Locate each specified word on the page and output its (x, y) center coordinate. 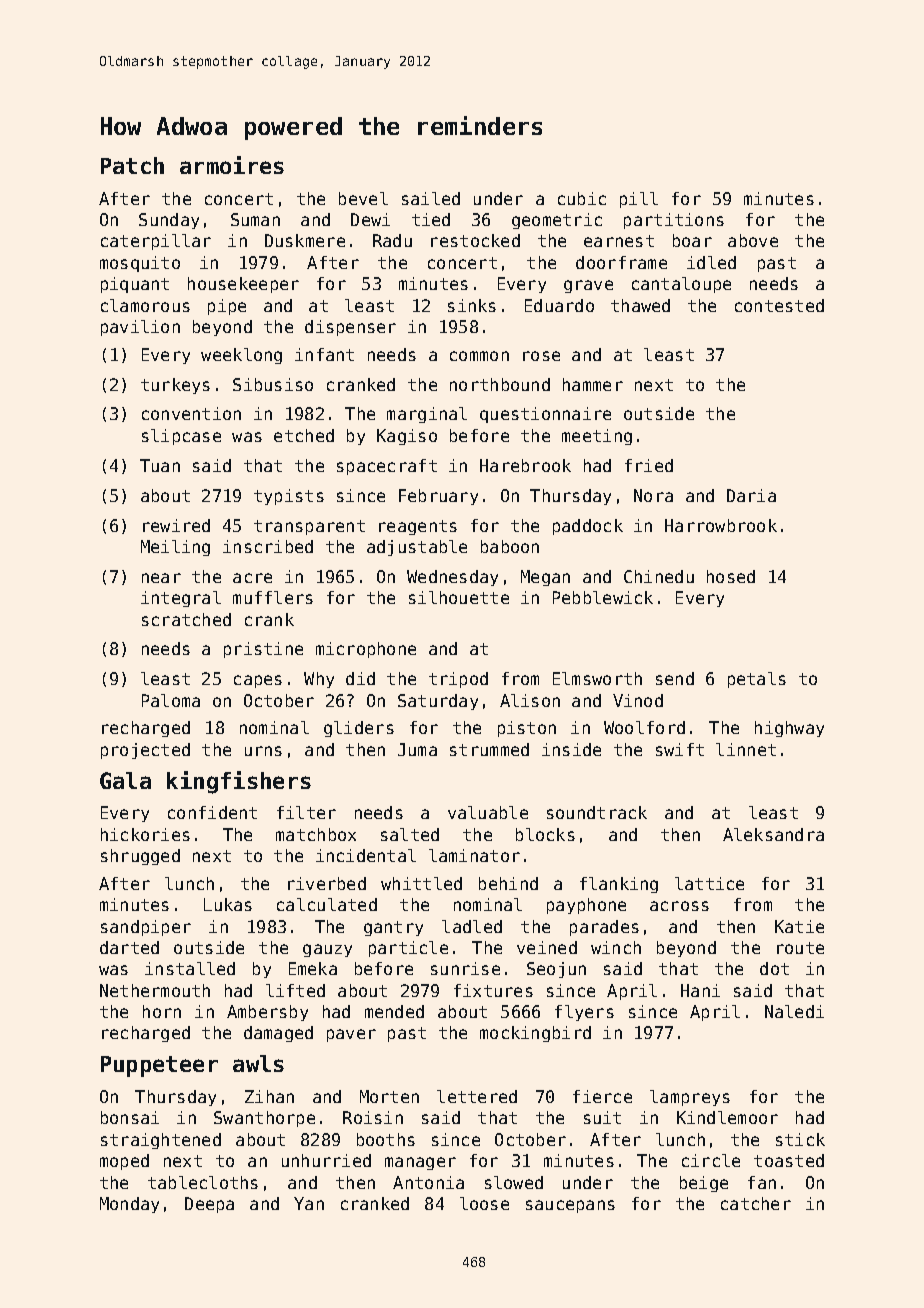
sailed (431, 198)
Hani (700, 990)
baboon (510, 546)
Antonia (428, 1182)
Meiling (175, 548)
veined (547, 947)
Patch (132, 165)
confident (212, 812)
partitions (674, 221)
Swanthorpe (264, 1119)
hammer (593, 384)
